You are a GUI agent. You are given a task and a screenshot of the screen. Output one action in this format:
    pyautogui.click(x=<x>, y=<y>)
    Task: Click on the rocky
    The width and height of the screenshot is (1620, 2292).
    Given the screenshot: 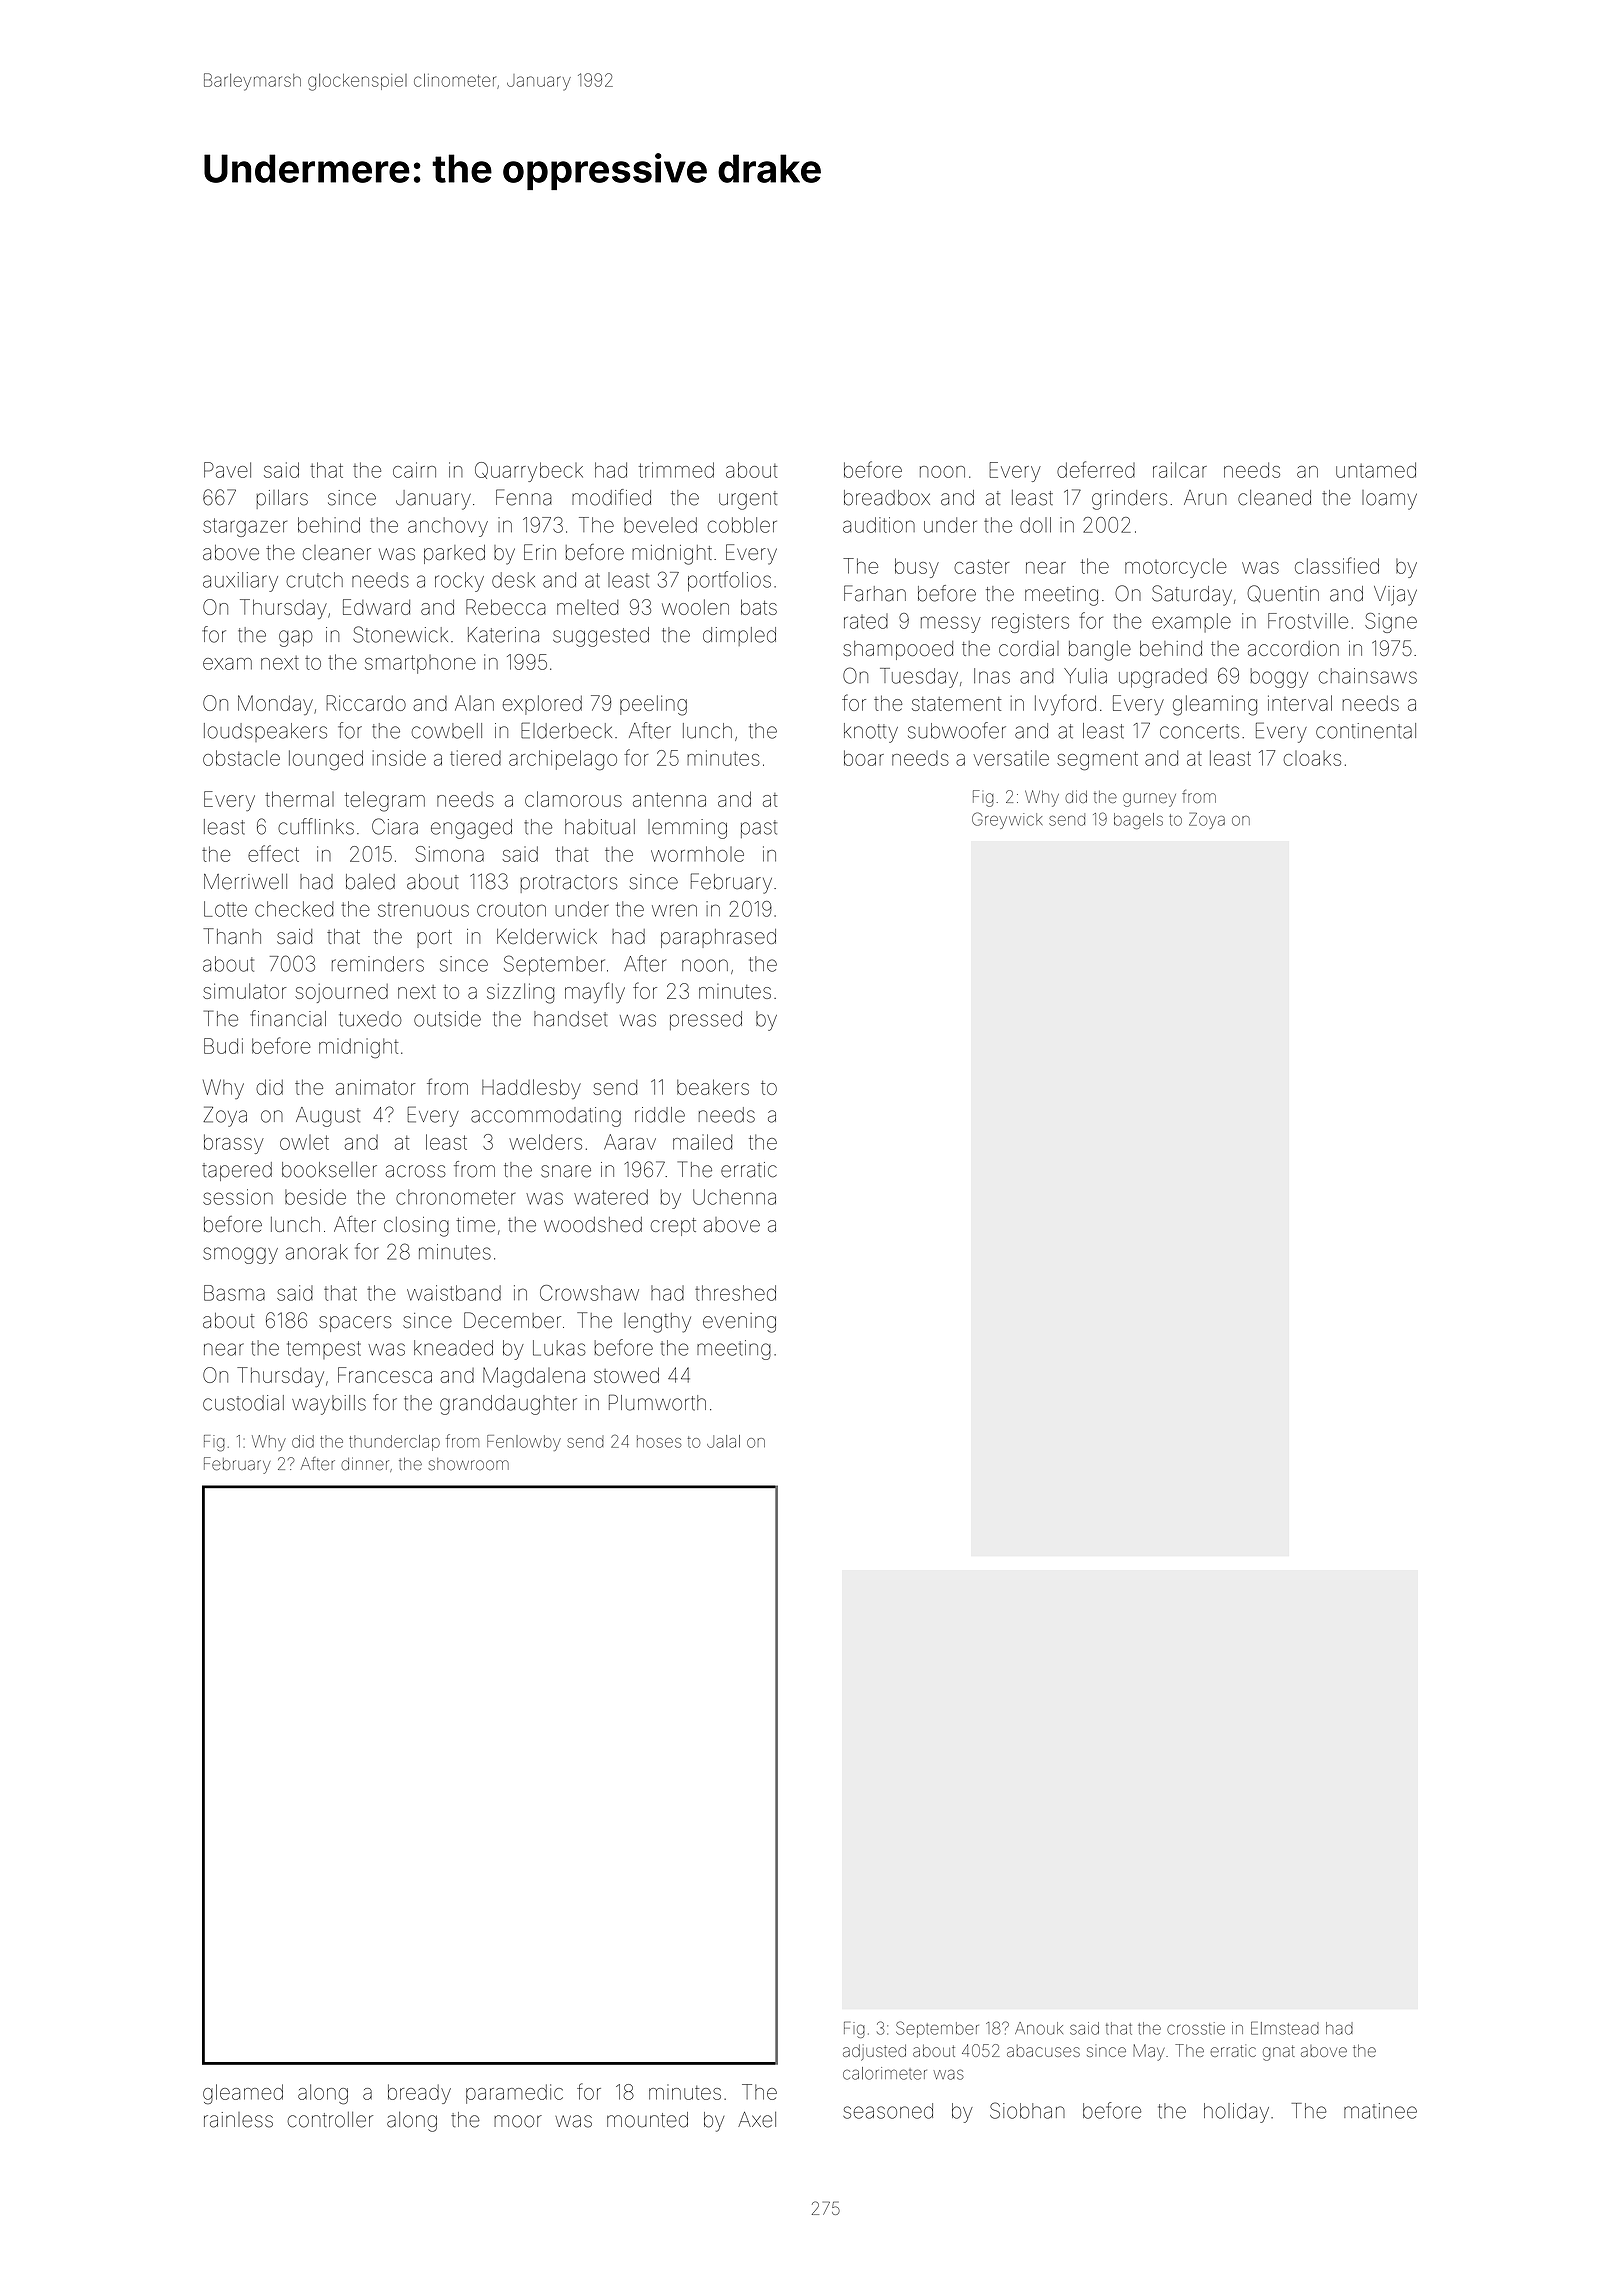 What is the action you would take?
    pyautogui.click(x=459, y=582)
